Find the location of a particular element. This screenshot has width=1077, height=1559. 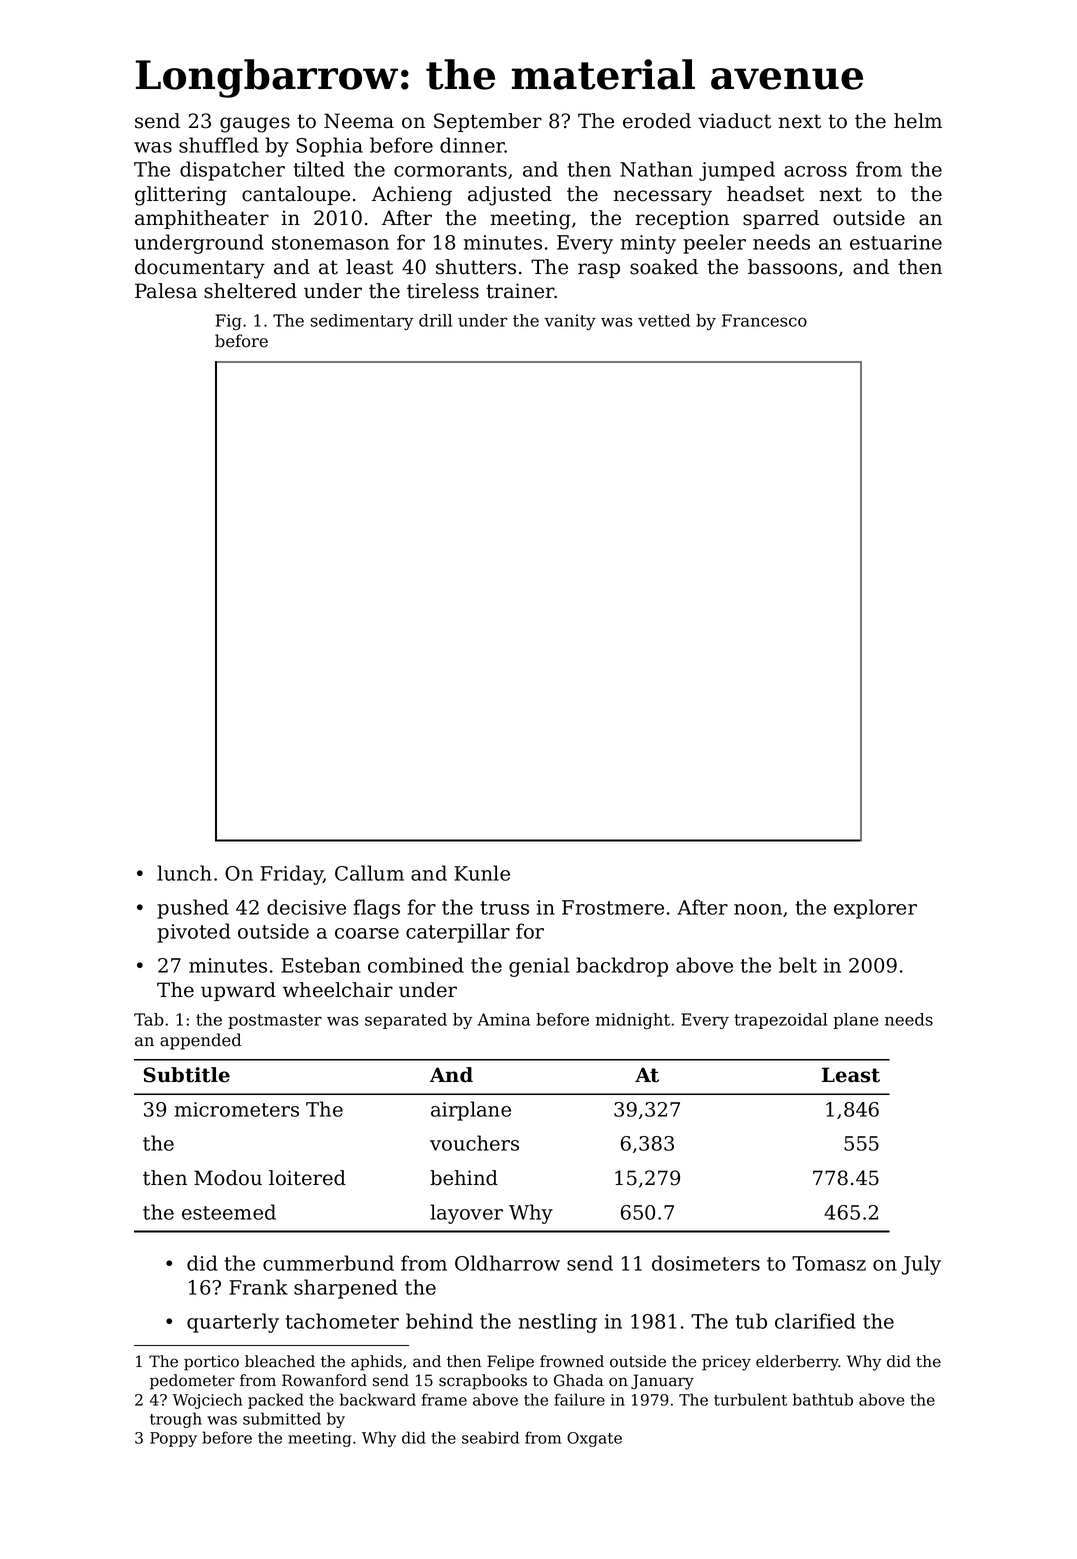

tilted is located at coordinates (319, 169).
